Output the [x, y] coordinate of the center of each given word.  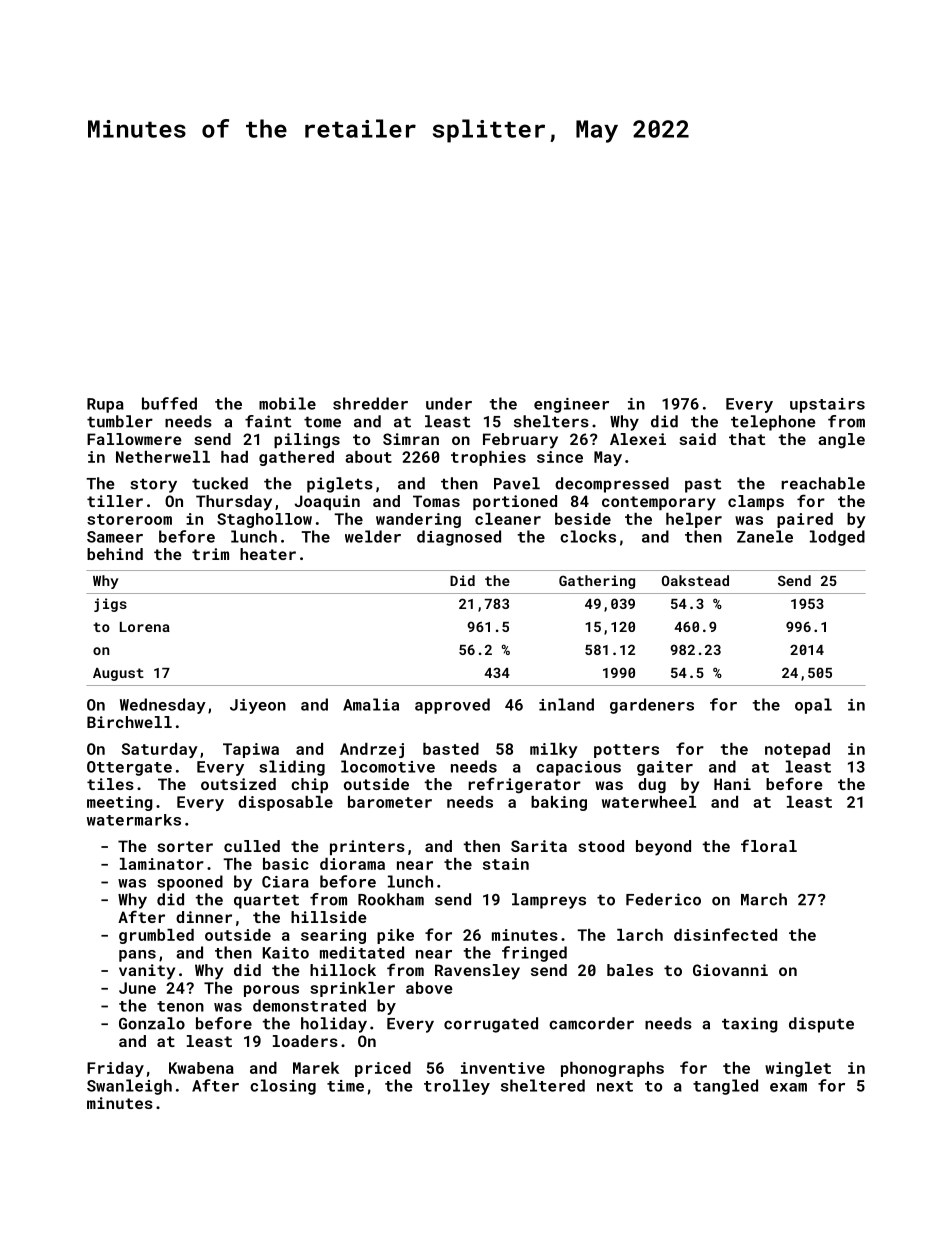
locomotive [388, 766]
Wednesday [163, 706]
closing [283, 1087]
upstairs [827, 405]
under [449, 403]
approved [452, 706]
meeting [120, 803]
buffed [169, 403]
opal [813, 706]
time [345, 1086]
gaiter [665, 768]
